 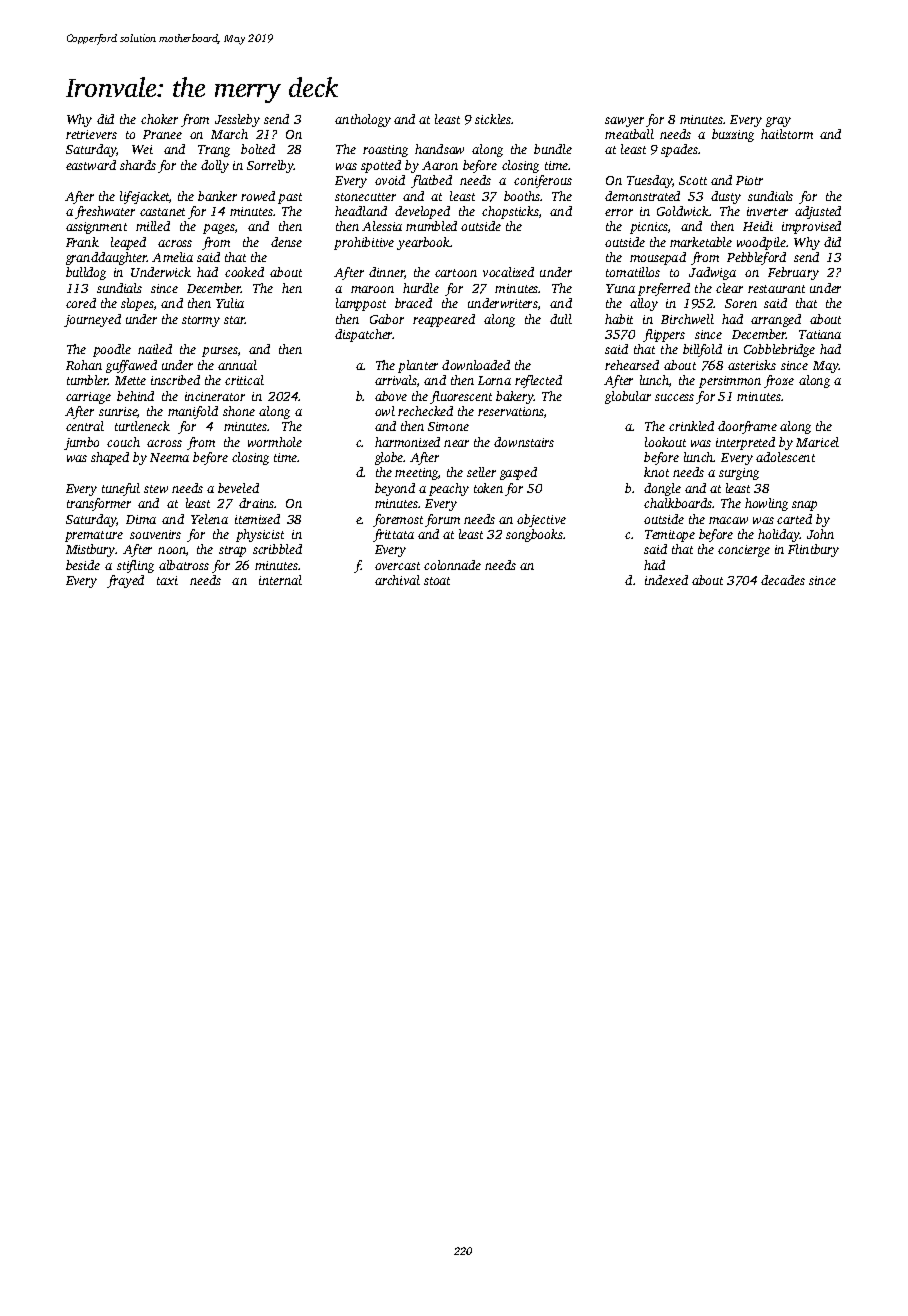 I want to click on Rohan, so click(x=84, y=365).
